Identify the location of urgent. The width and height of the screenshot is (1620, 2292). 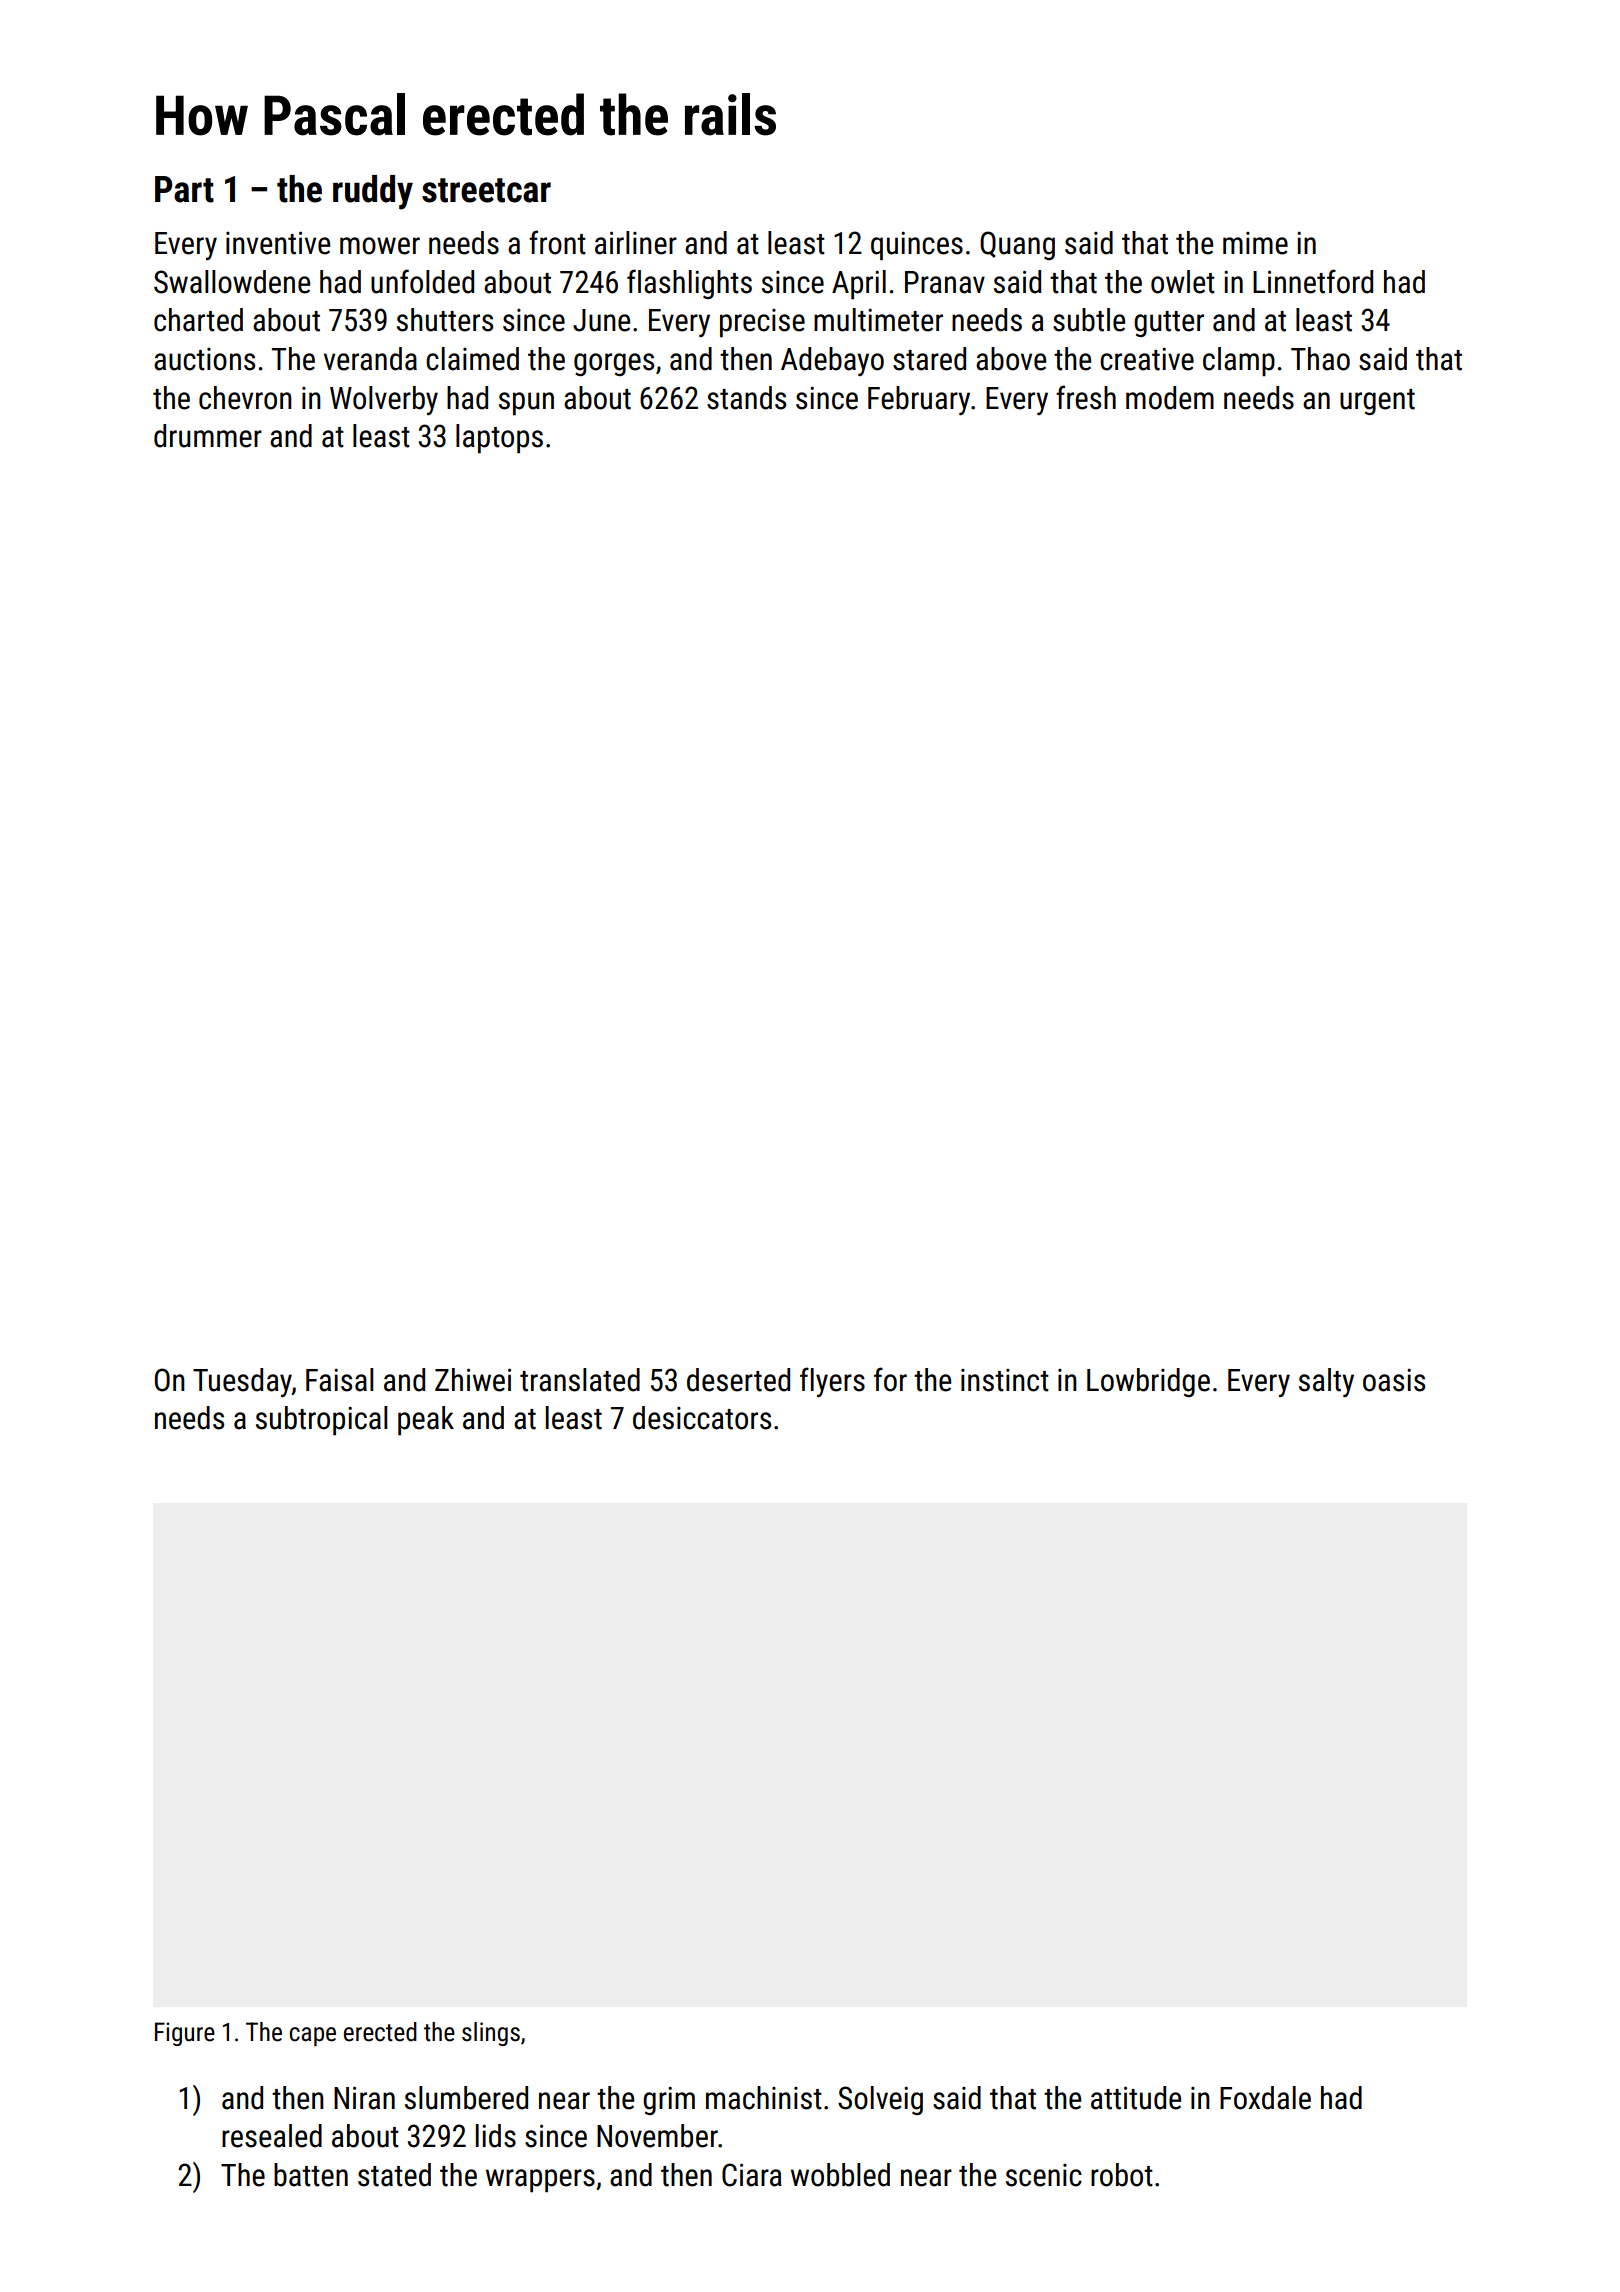
(1377, 402).
